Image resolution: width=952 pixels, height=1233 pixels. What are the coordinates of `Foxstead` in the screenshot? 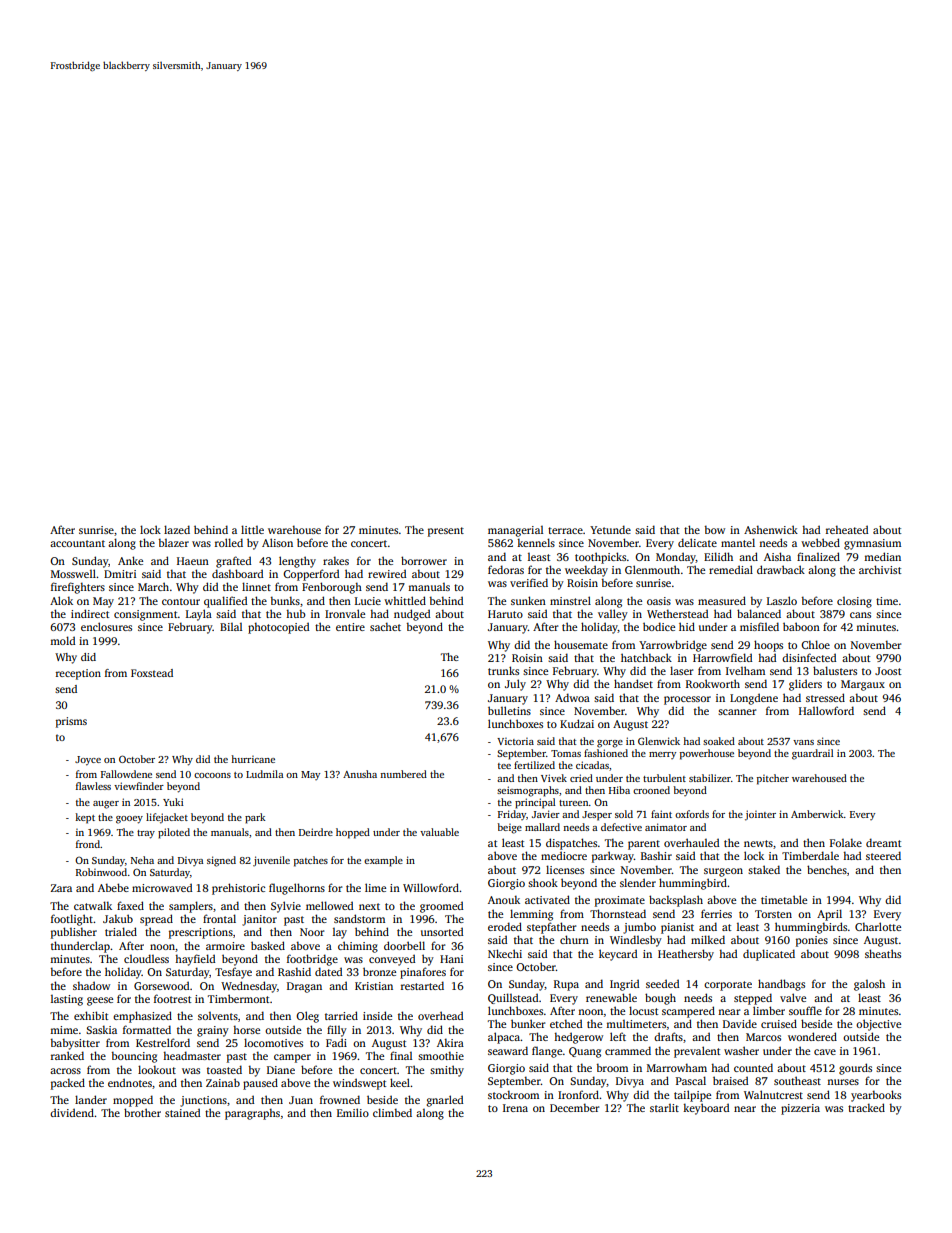 It's located at (152, 673).
